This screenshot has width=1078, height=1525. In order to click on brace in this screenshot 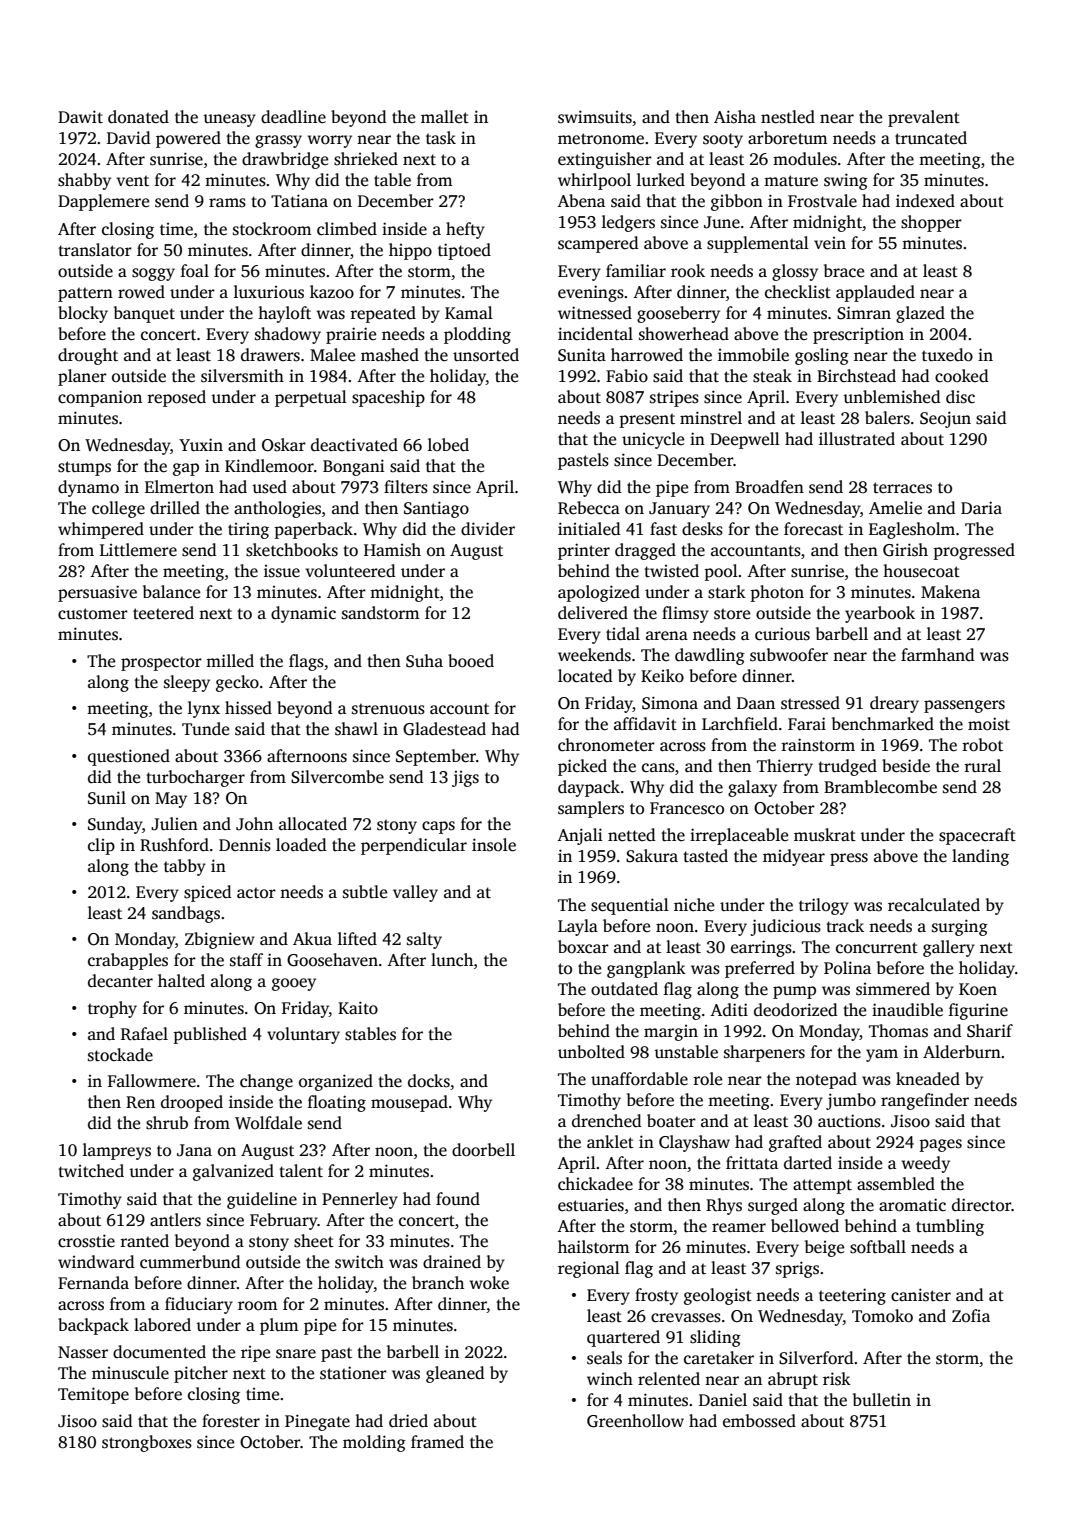, I will do `click(844, 270)`.
